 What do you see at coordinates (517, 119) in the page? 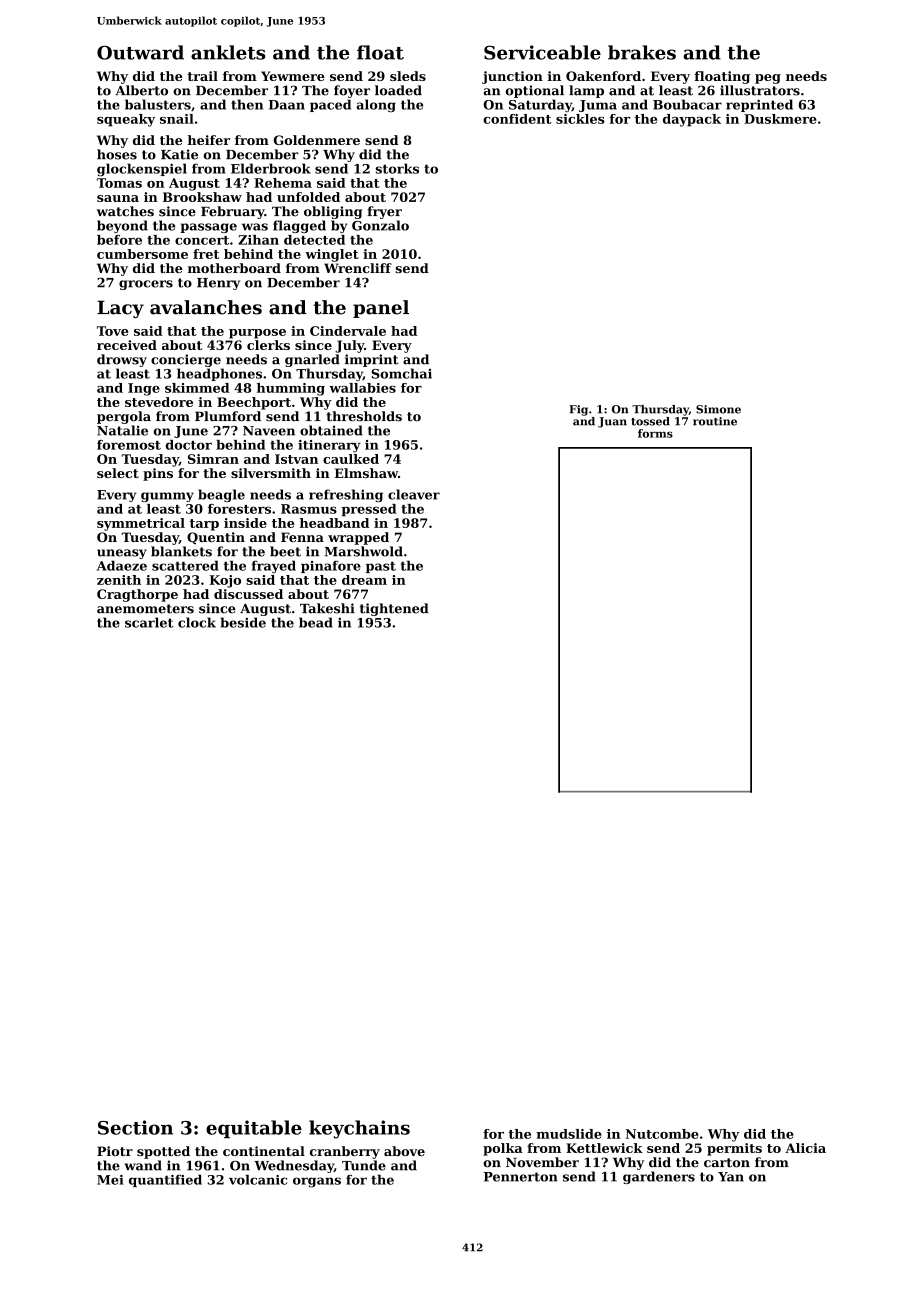
I see `confident` at bounding box center [517, 119].
